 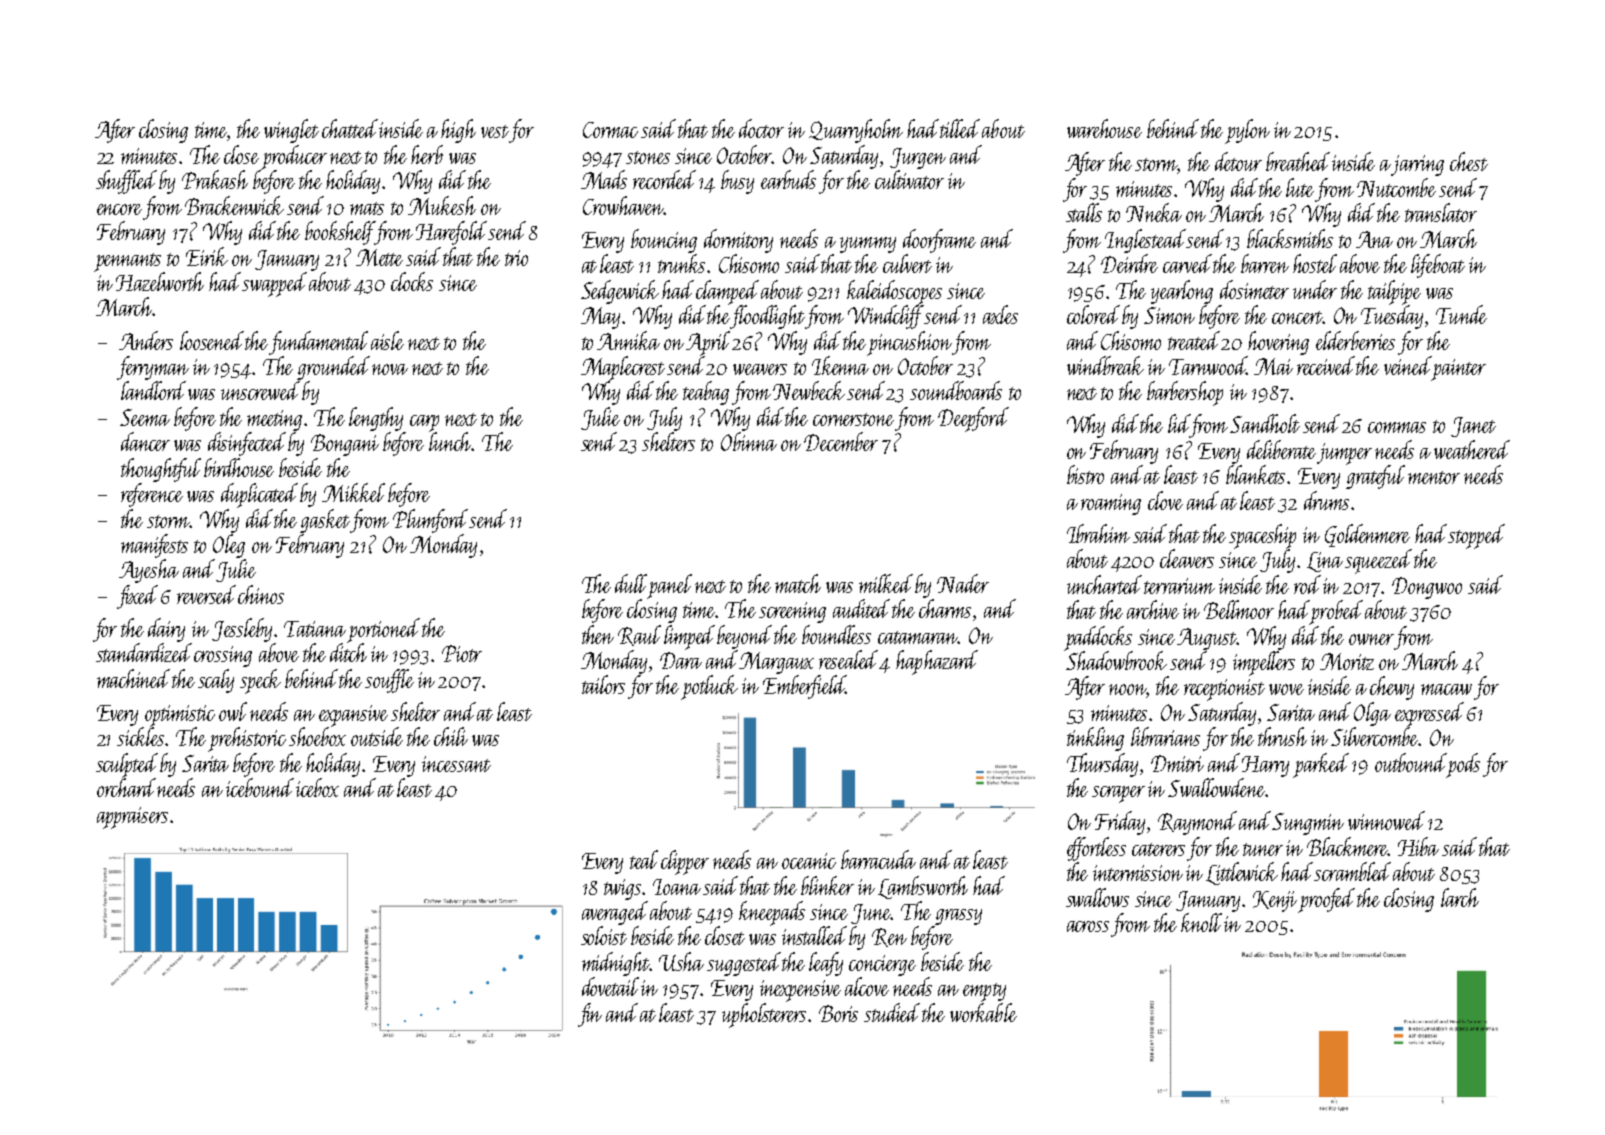 I want to click on sickles, so click(x=141, y=736).
